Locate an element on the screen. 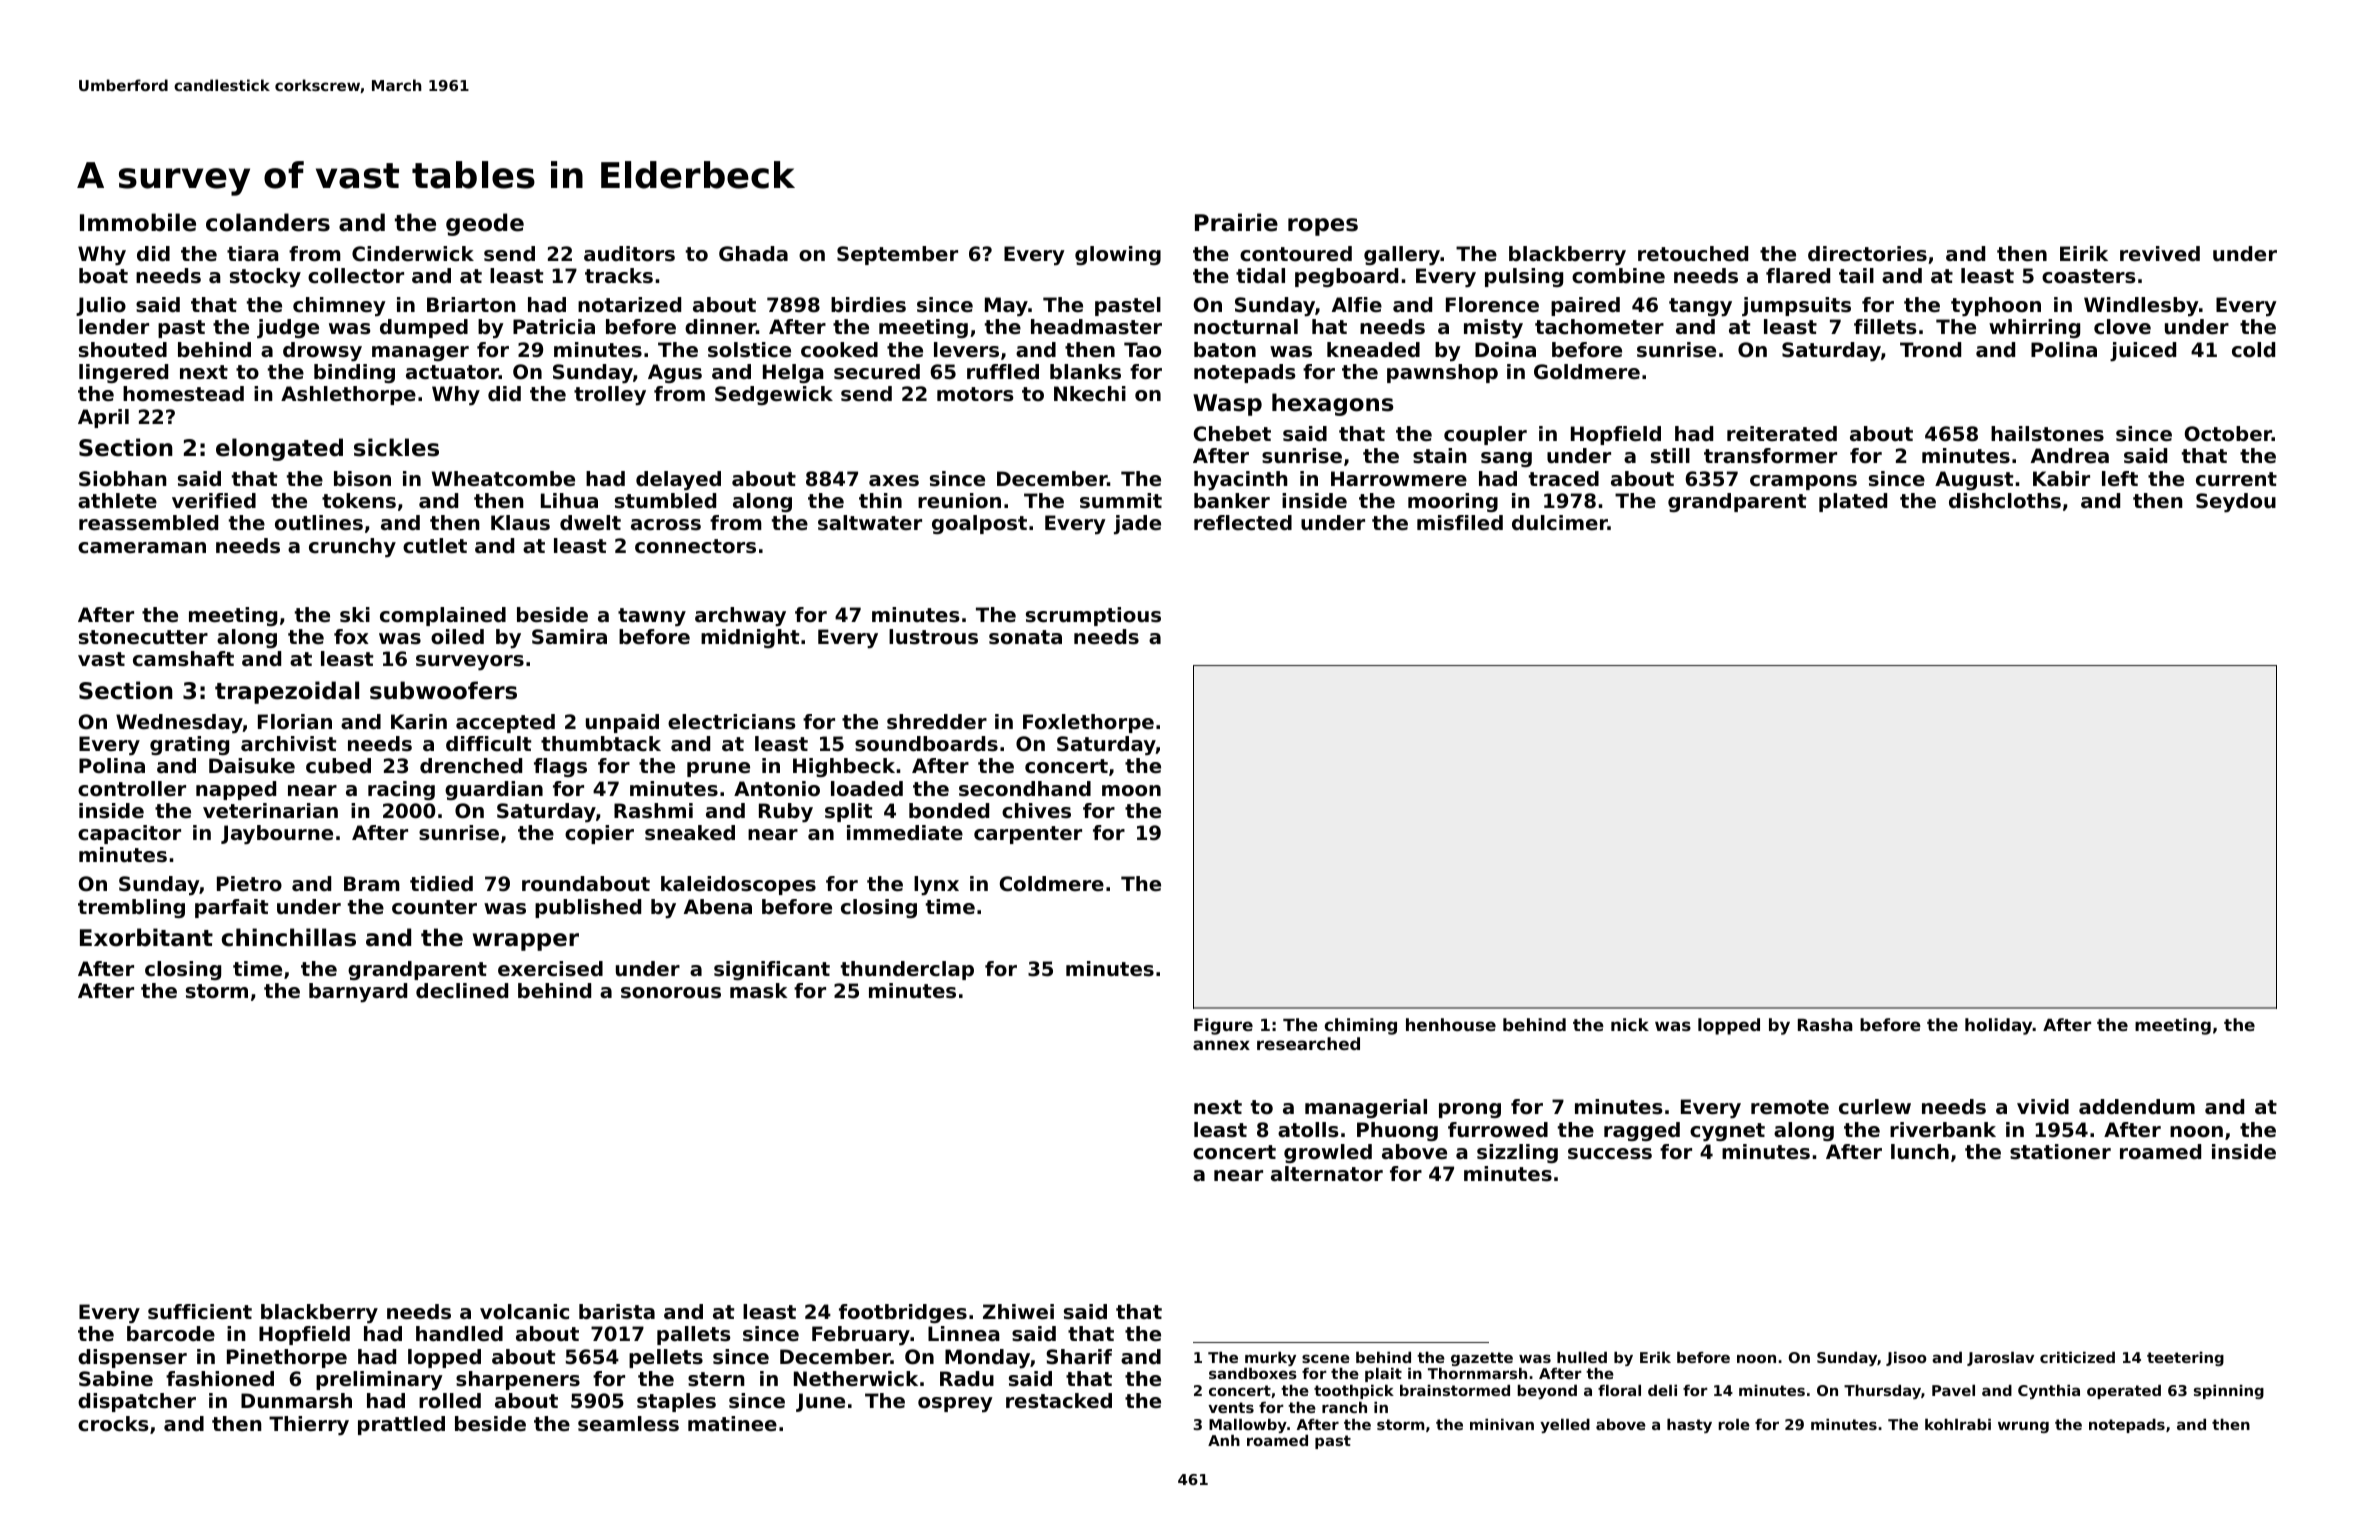  dishcloths is located at coordinates (2005, 501).
